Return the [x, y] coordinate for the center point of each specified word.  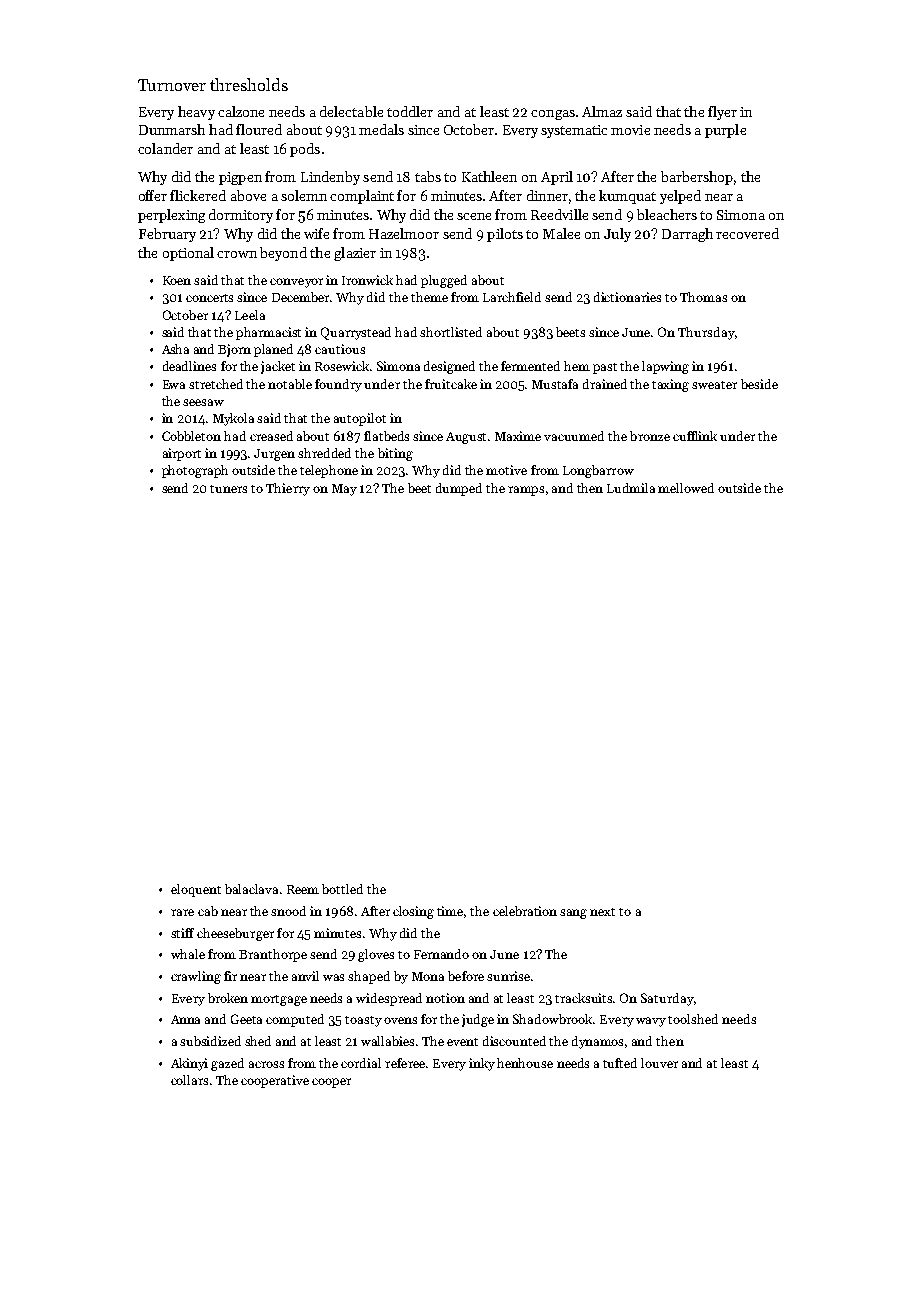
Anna [185, 1019]
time [450, 911]
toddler [410, 111]
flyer [722, 113]
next [602, 912]
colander [165, 148]
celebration [525, 911]
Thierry [288, 489]
